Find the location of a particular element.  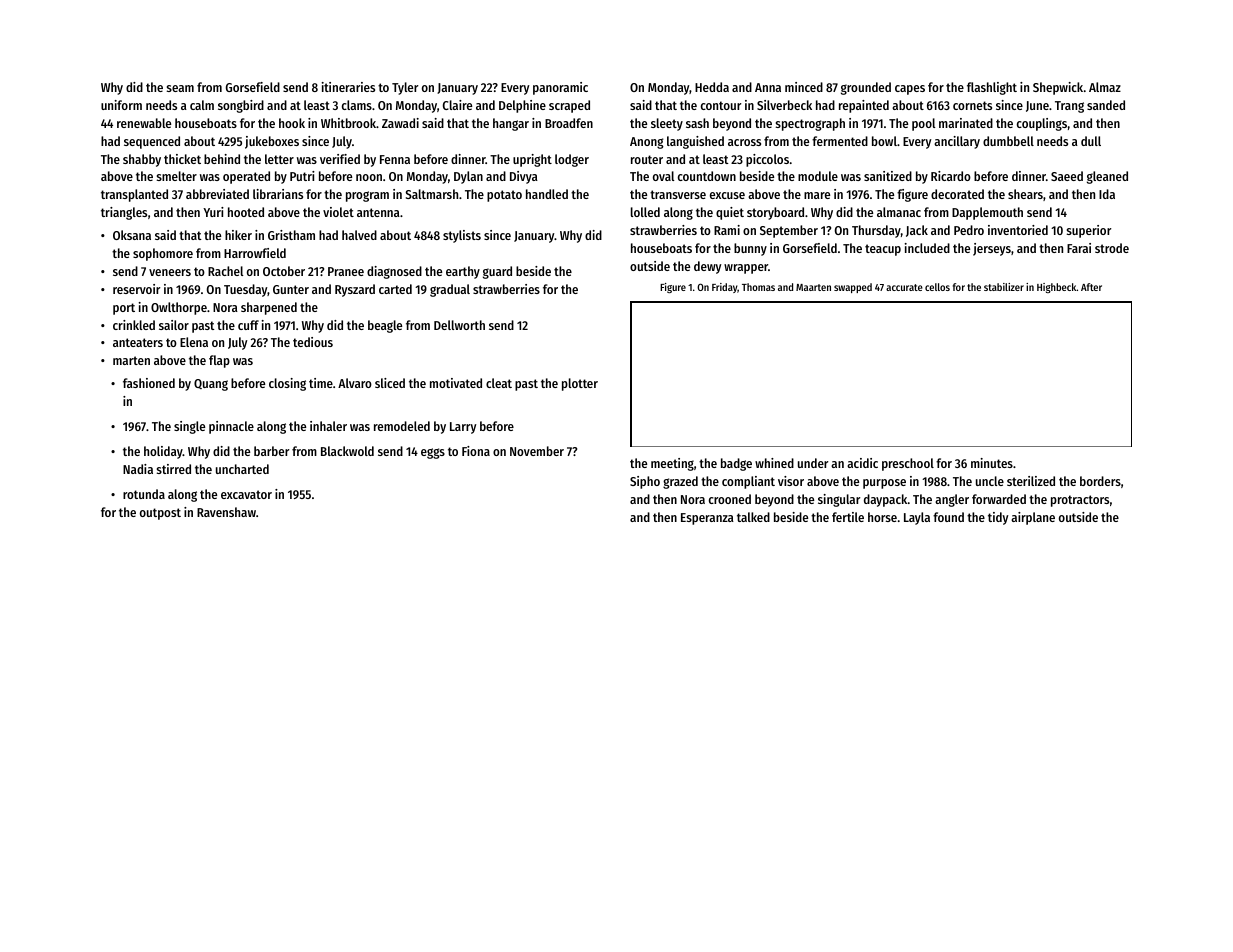

contour is located at coordinates (721, 105).
